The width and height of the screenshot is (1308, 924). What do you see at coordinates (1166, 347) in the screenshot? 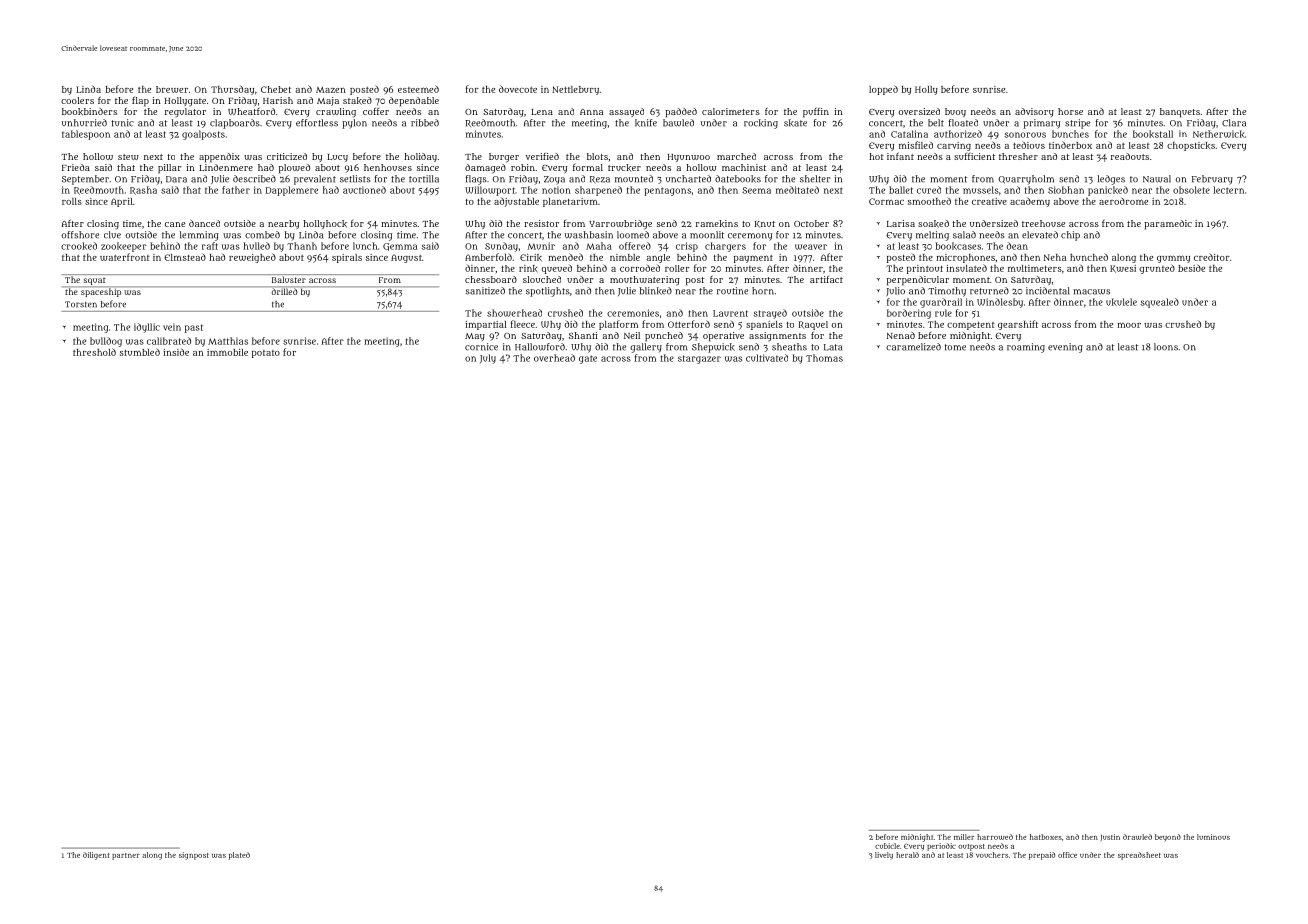
I see `loons` at bounding box center [1166, 347].
